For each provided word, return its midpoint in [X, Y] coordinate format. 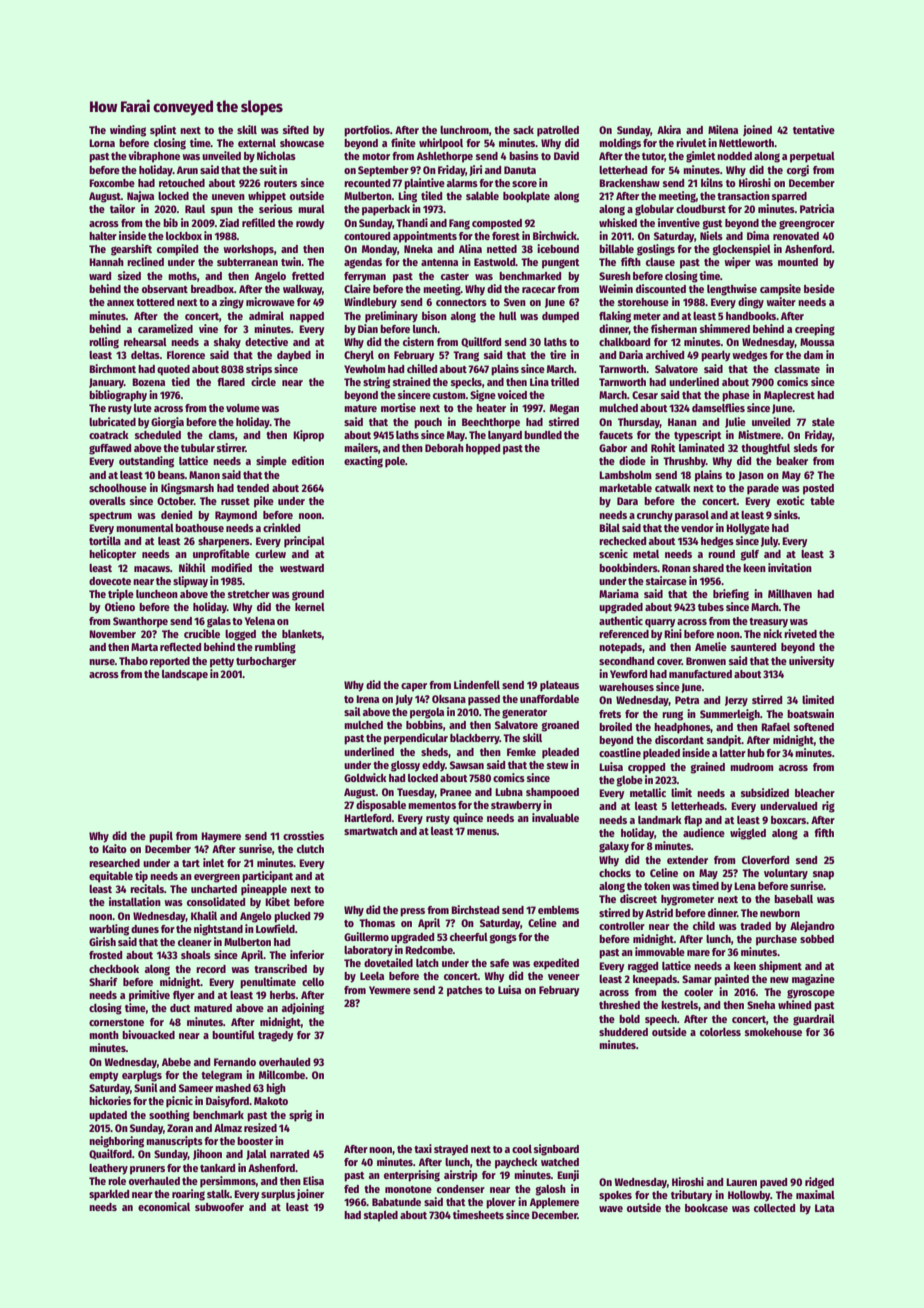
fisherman [674, 328]
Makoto [271, 1101]
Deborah [444, 448]
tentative [814, 129]
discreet [638, 898]
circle [263, 381]
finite [403, 142]
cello [313, 982]
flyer [184, 996]
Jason [751, 476]
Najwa [140, 196]
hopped [483, 449]
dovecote [110, 581]
